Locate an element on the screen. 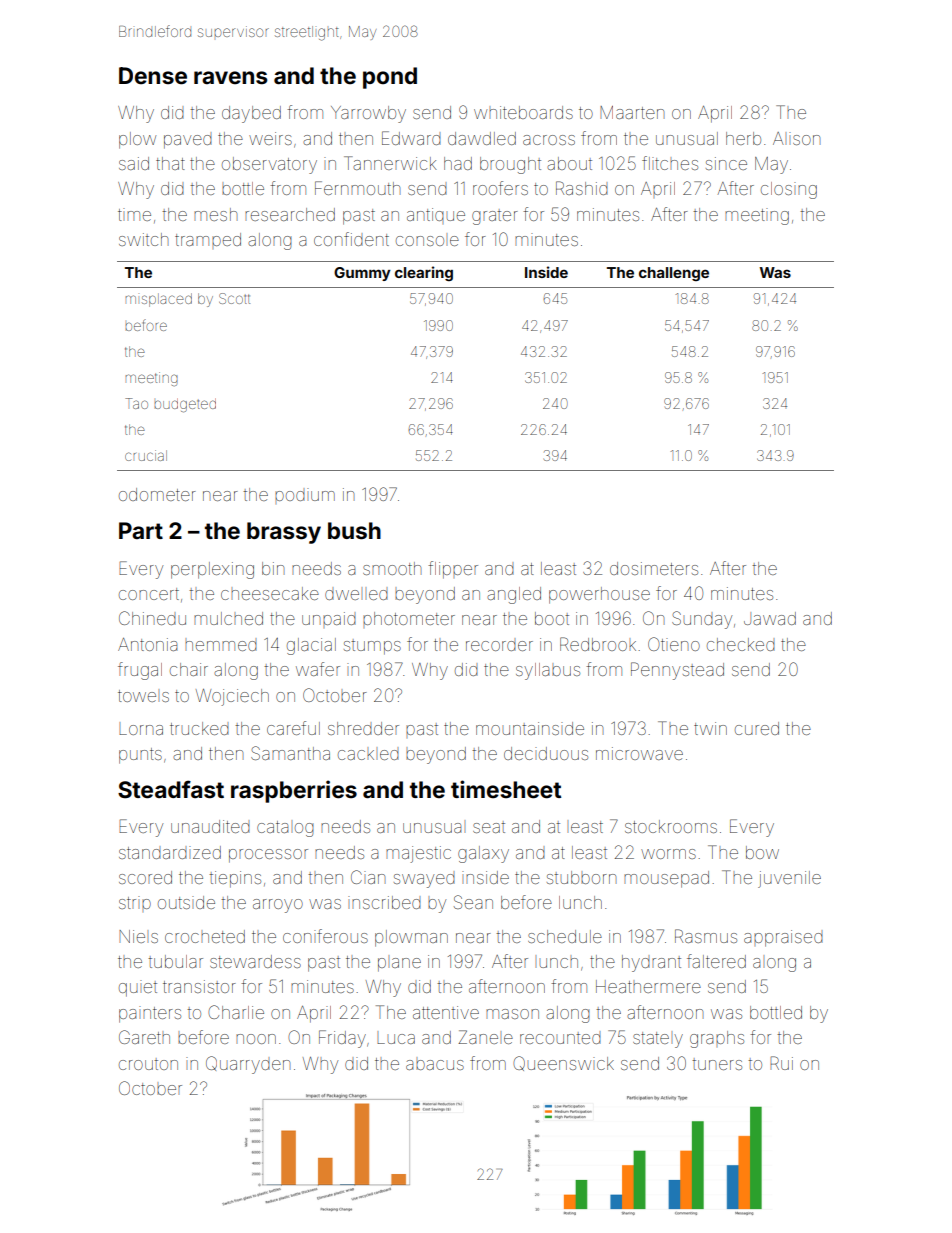 The width and height of the screenshot is (952, 1233). observatory is located at coordinates (269, 165).
